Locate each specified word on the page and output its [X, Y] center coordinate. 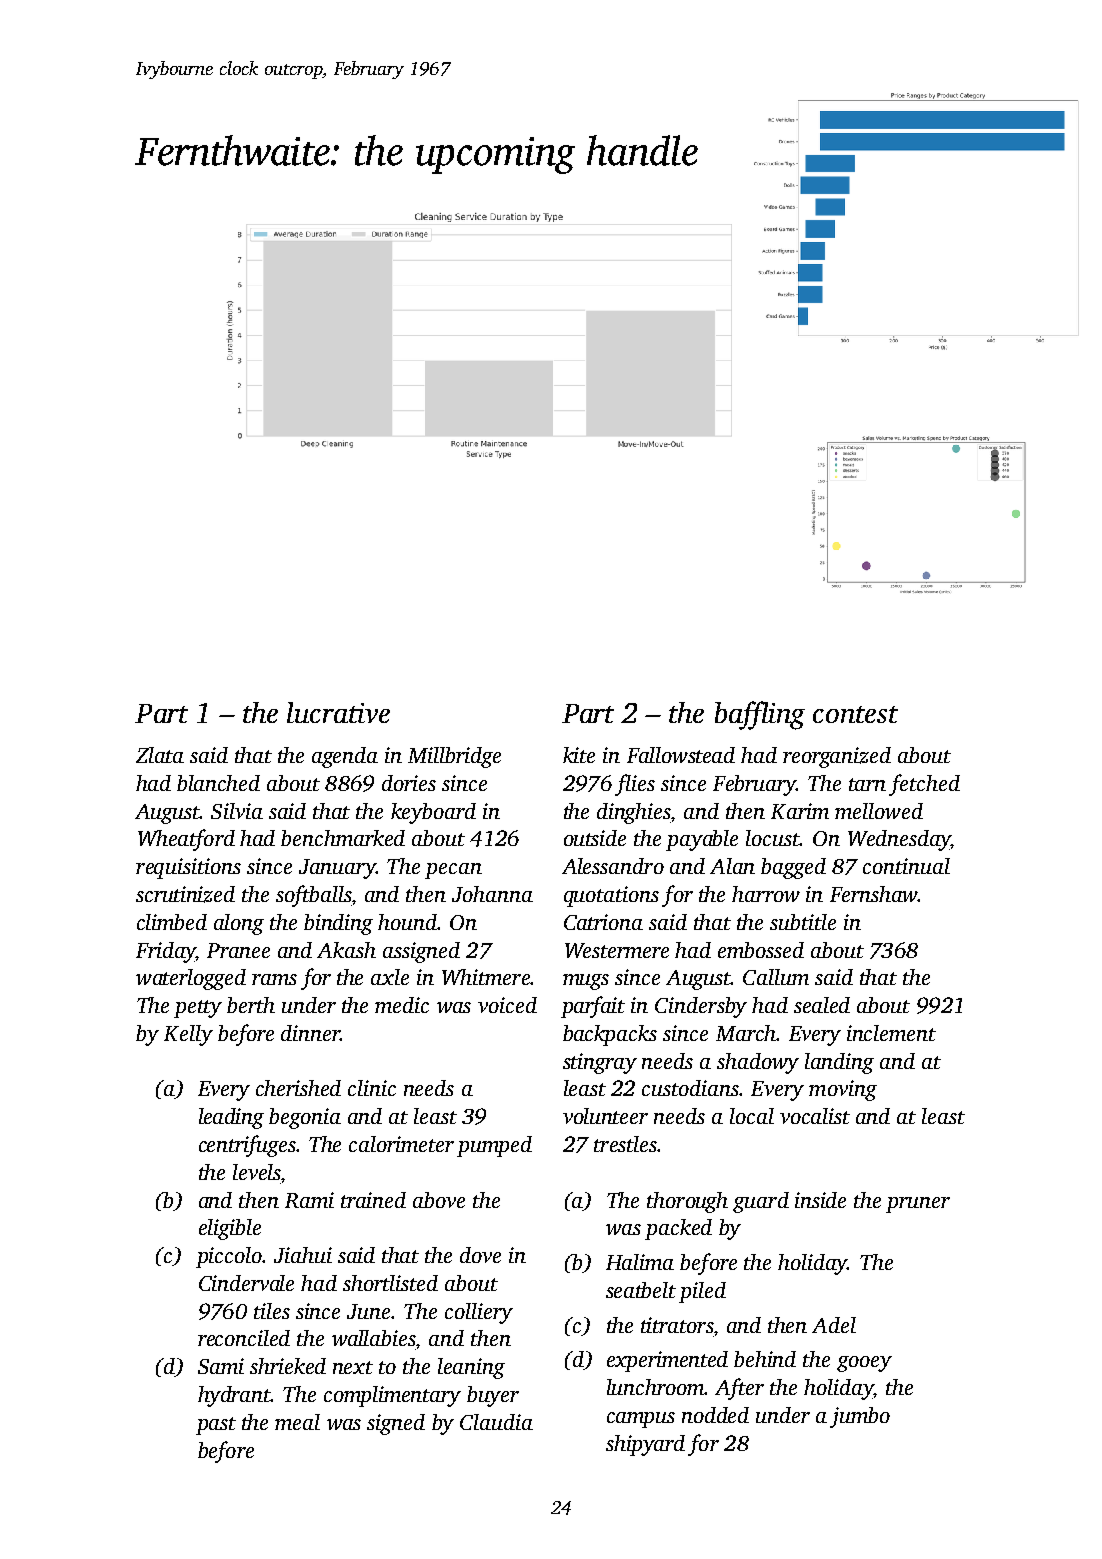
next [353, 1367]
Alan [732, 866]
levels [257, 1172]
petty [198, 1009]
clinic [372, 1088]
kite [579, 755]
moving [843, 1090]
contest [855, 714]
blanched [218, 783]
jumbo [860, 1417]
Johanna [492, 894]
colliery [479, 1313]
